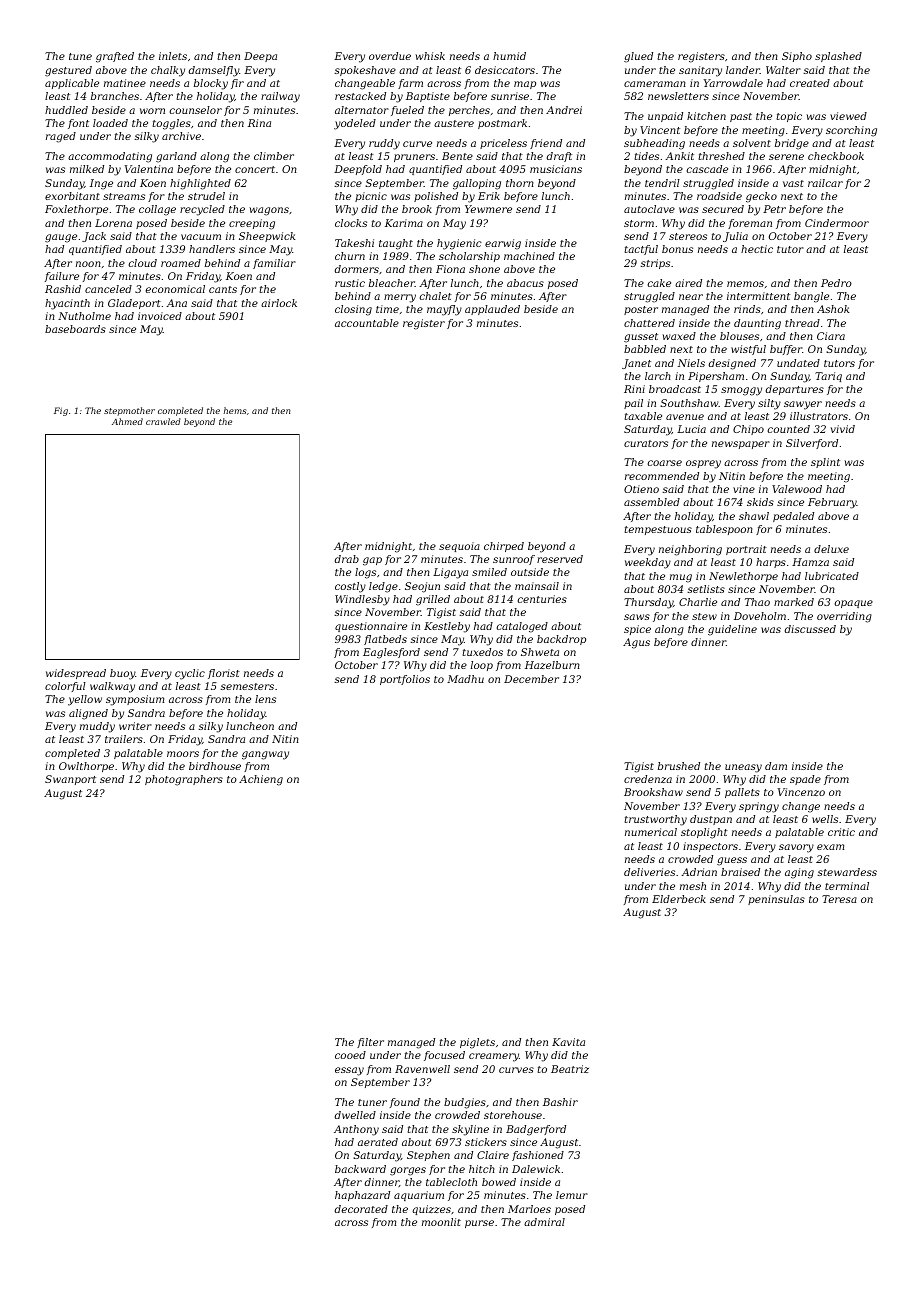  I want to click on curators, so click(646, 443).
